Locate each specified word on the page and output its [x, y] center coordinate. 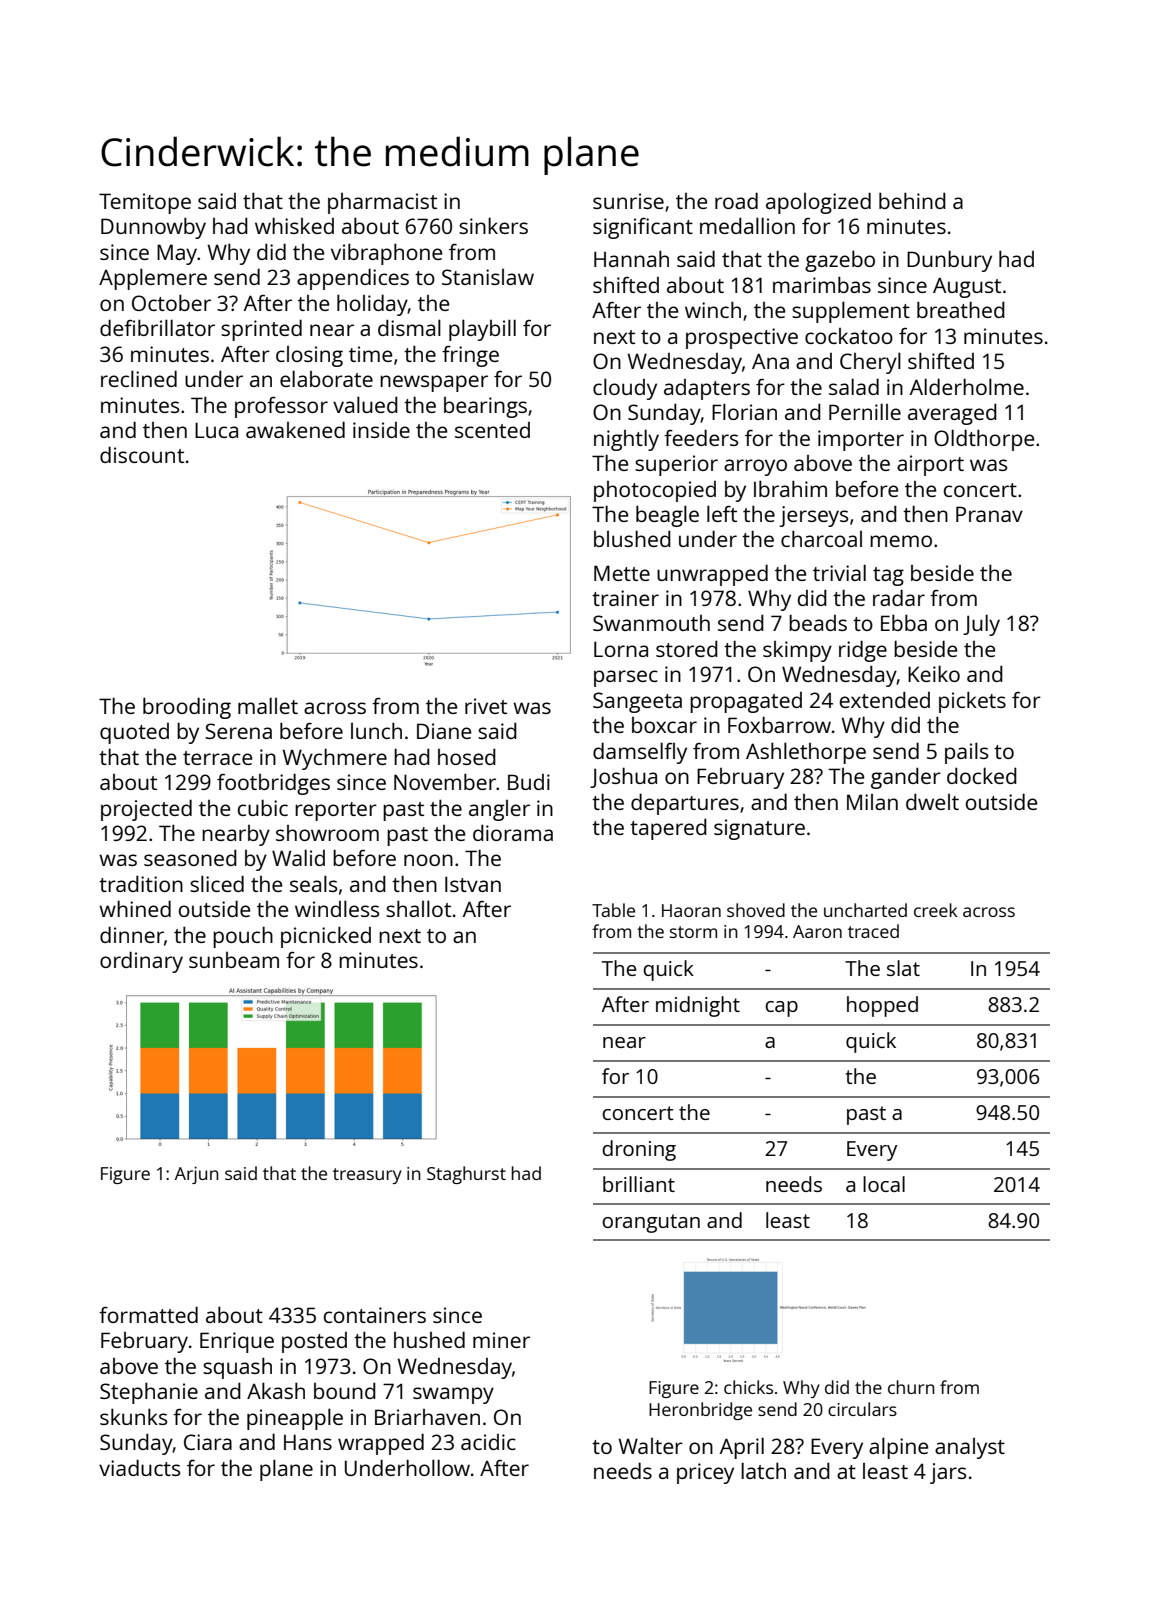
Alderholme [967, 386]
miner [501, 1340]
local [884, 1184]
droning [639, 1150]
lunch [376, 730]
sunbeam [234, 960]
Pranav [989, 514]
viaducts [139, 1467]
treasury [367, 1176]
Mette [622, 573]
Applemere [153, 279]
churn [911, 1387]
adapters [707, 389]
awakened [295, 429]
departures [685, 804]
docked [982, 775]
